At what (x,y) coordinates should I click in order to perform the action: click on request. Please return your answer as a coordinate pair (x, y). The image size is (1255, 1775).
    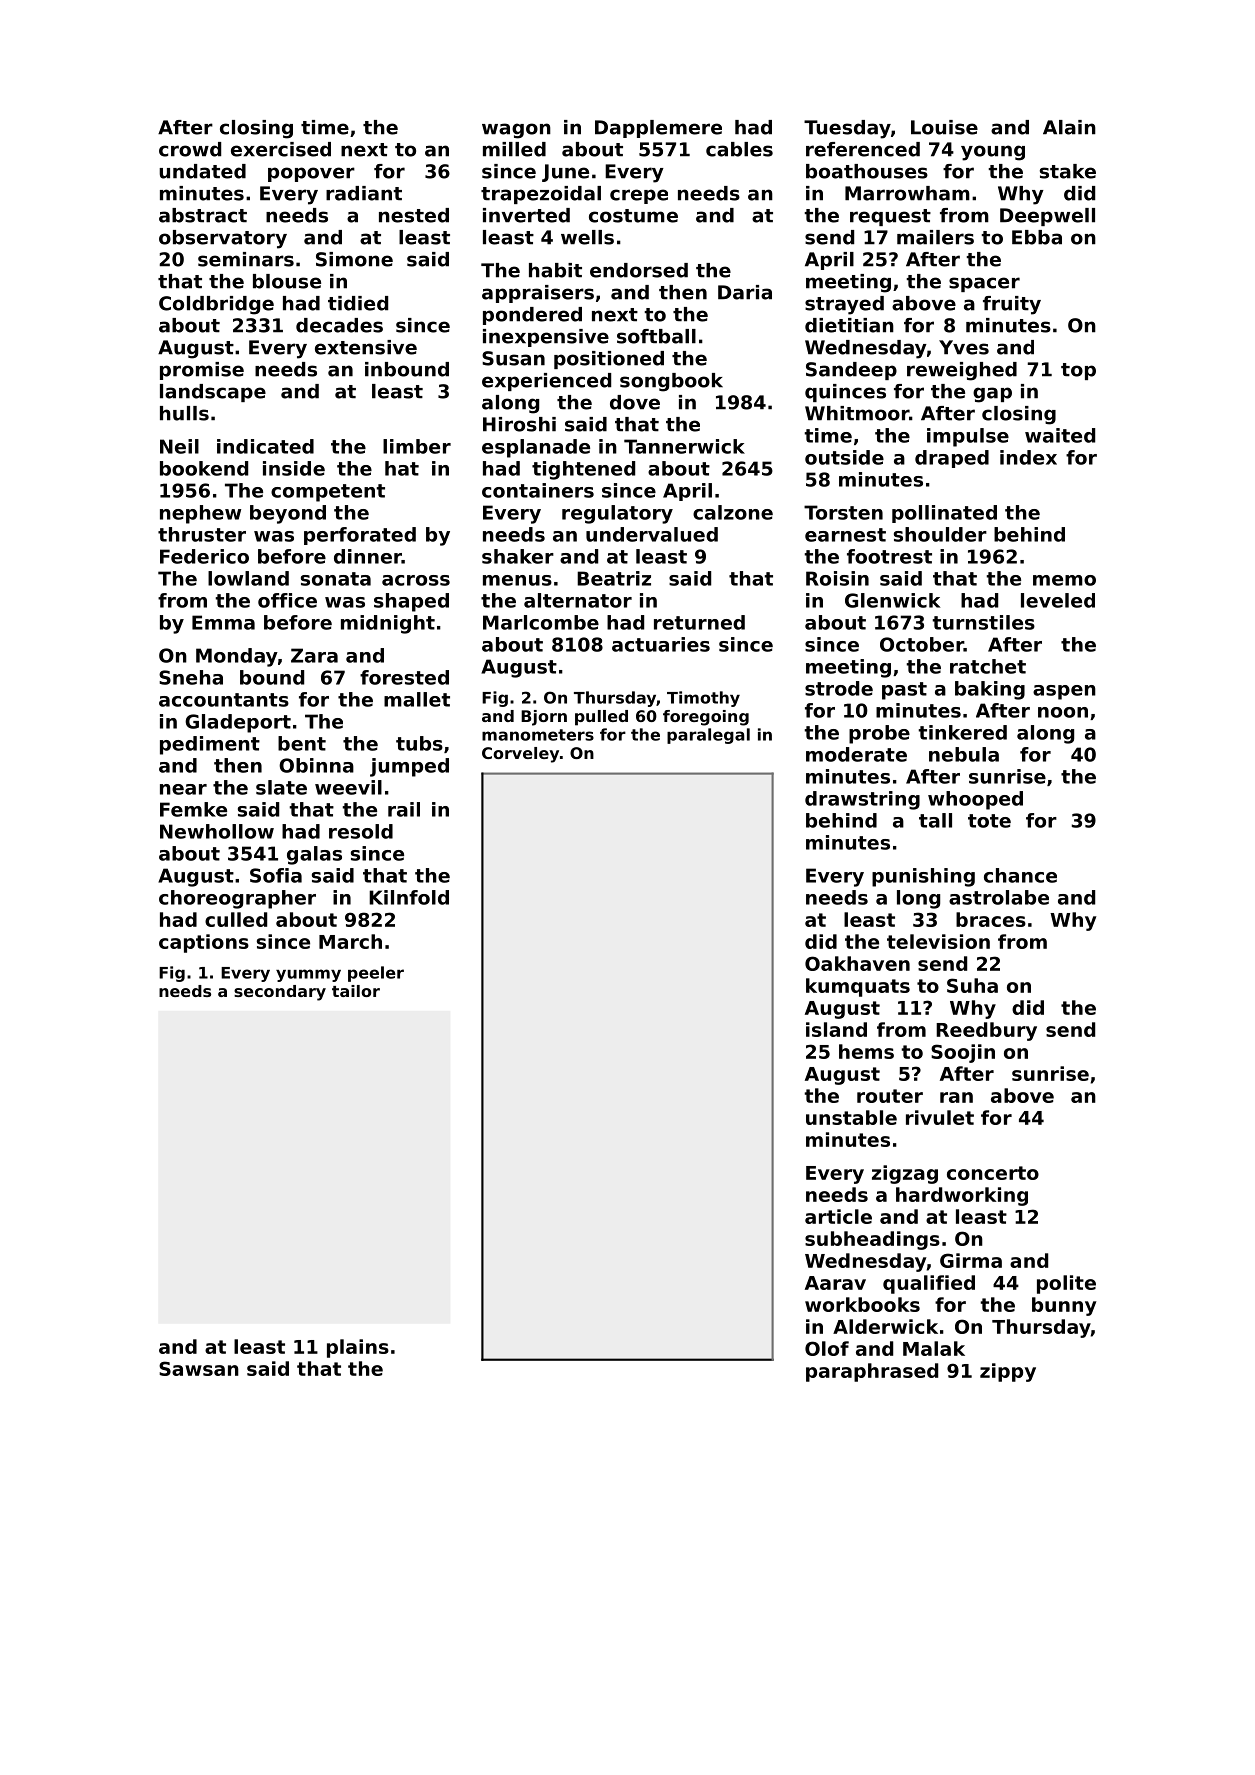
    Looking at the image, I should click on (890, 217).
